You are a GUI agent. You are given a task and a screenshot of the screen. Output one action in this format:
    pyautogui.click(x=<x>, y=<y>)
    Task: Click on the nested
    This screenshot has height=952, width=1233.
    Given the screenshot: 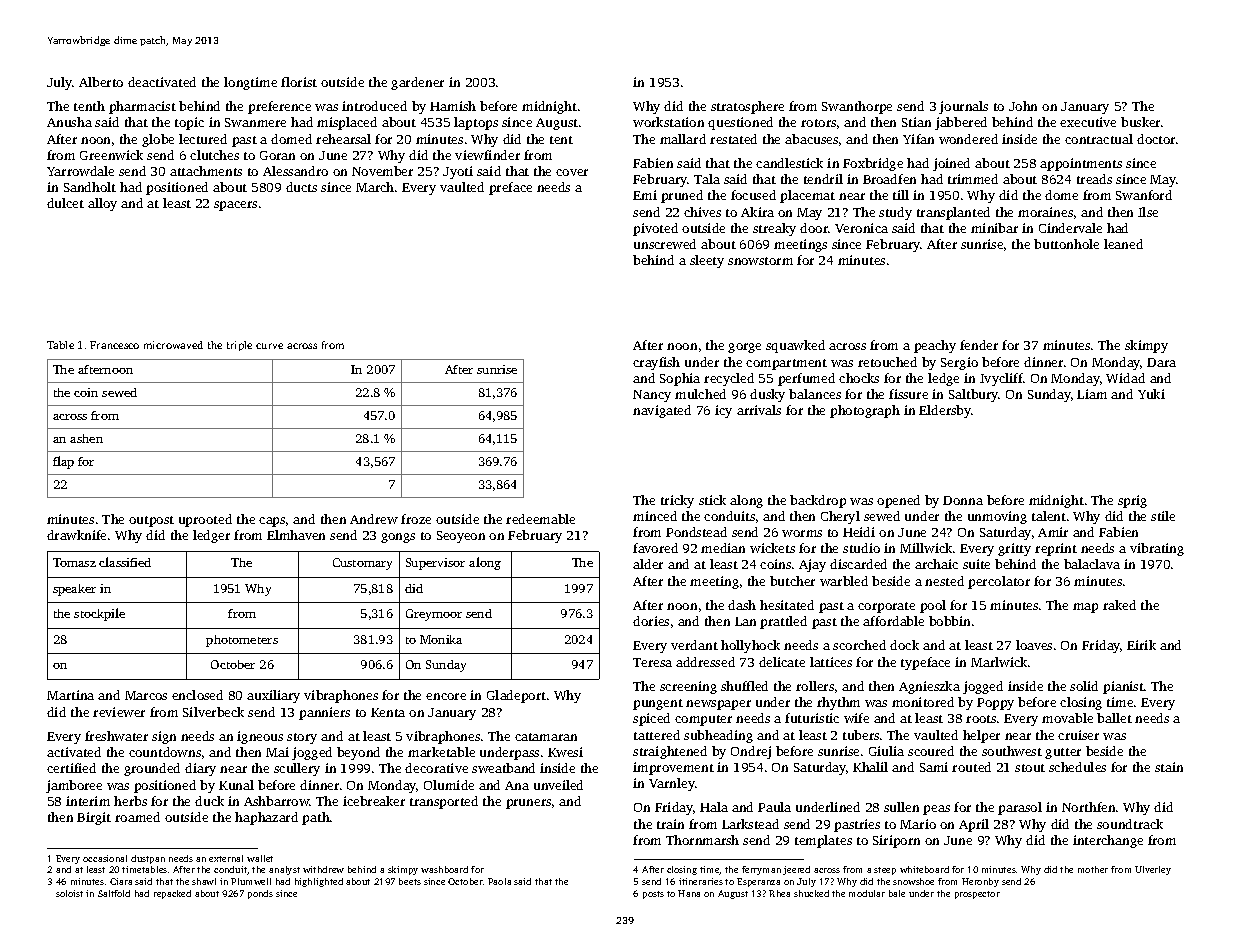 What is the action you would take?
    pyautogui.click(x=944, y=581)
